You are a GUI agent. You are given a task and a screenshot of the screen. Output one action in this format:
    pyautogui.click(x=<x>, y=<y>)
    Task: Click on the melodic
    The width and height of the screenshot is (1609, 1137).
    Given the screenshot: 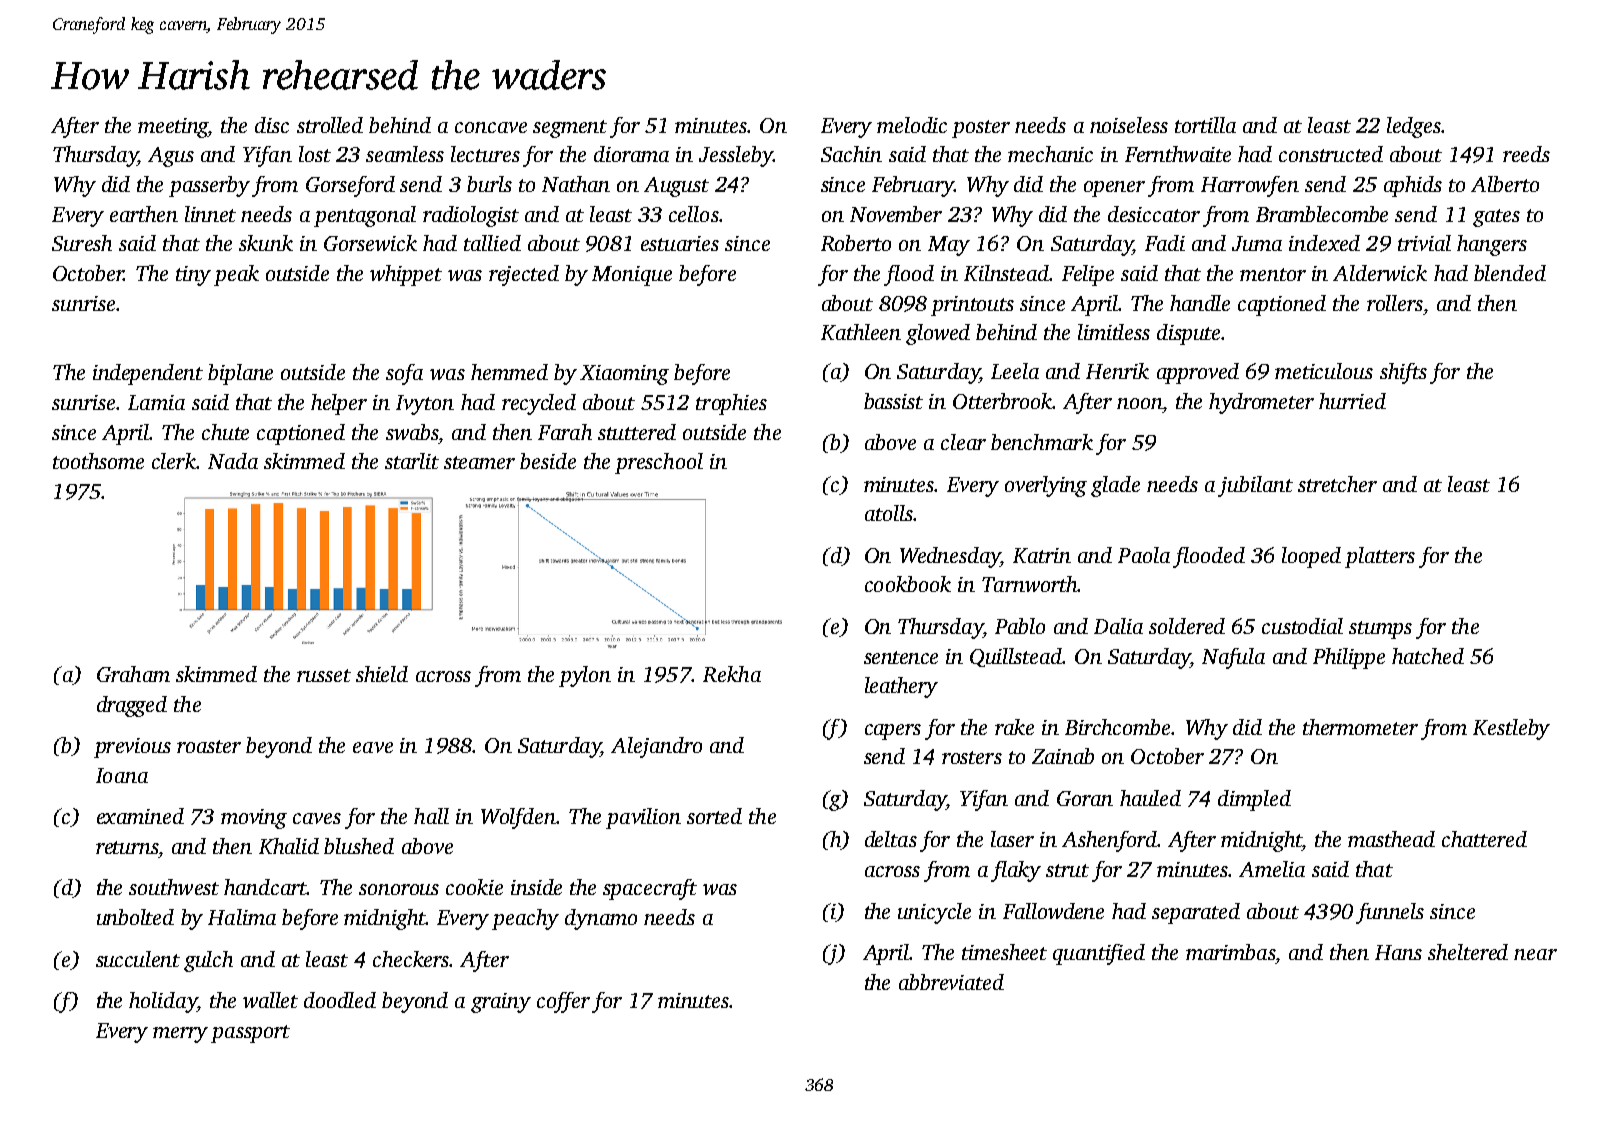 What is the action you would take?
    pyautogui.click(x=912, y=125)
